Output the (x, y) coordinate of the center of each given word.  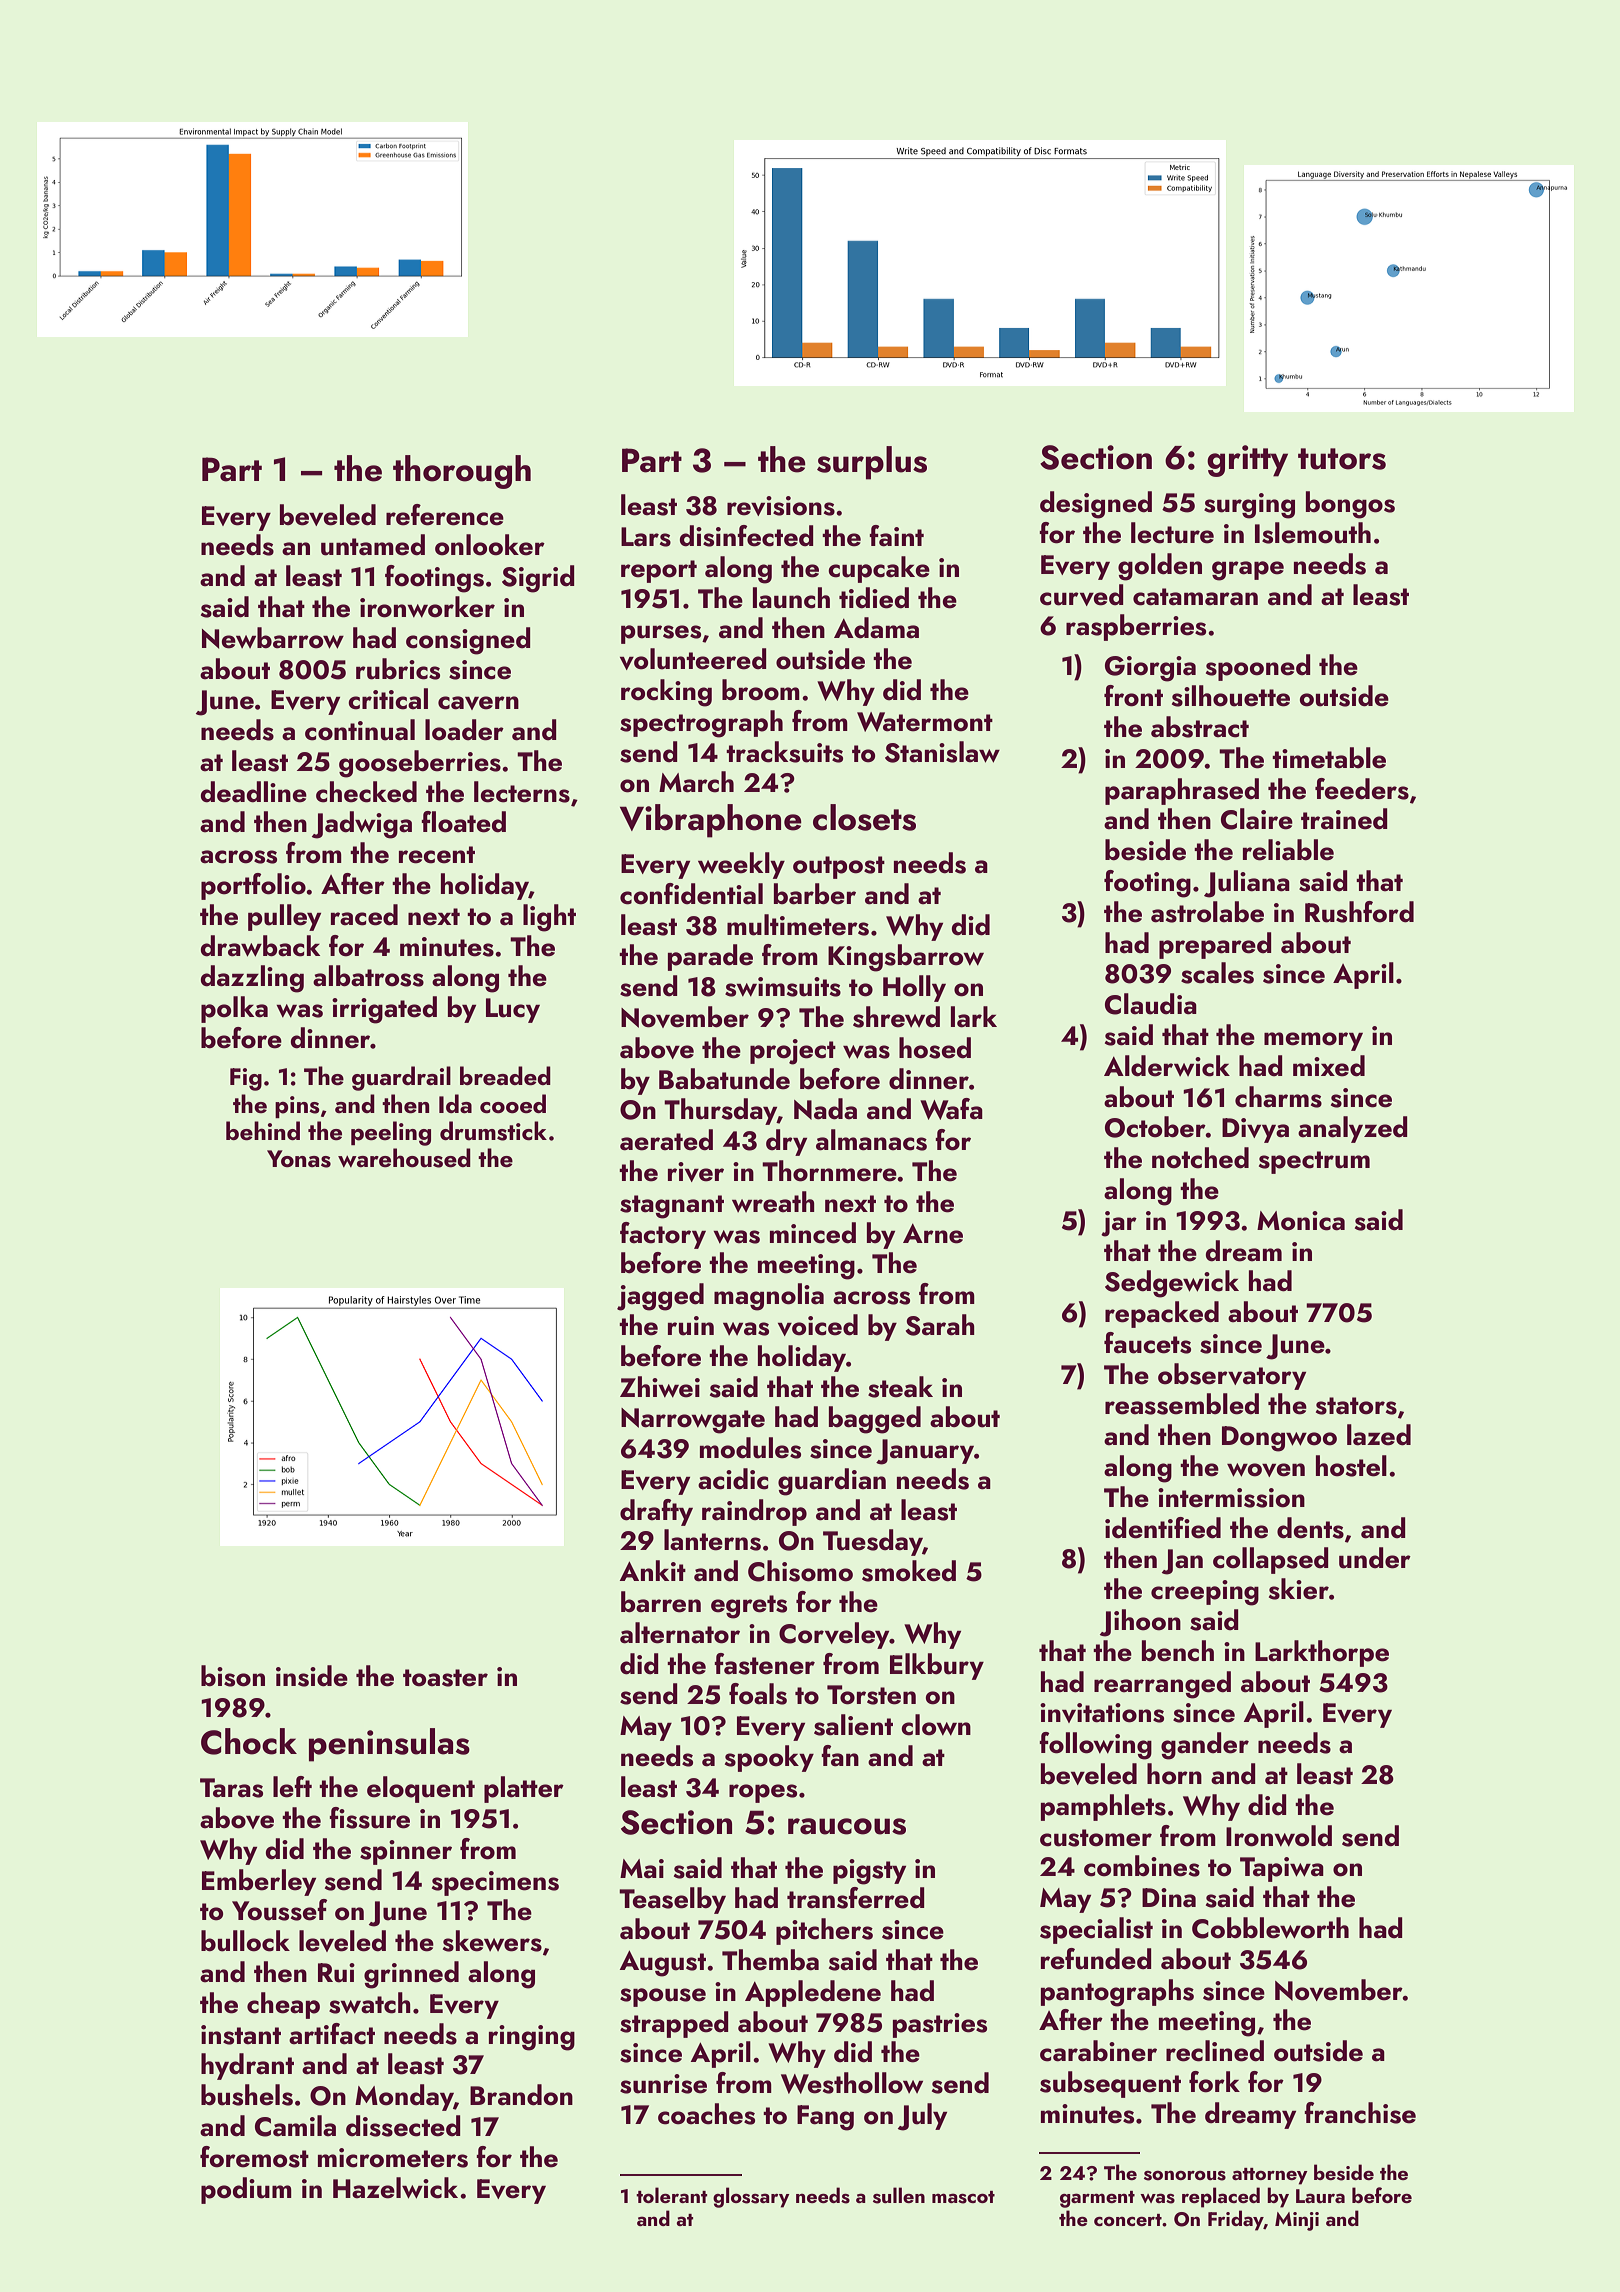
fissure (369, 1818)
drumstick (493, 1131)
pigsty (869, 1872)
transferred (856, 1898)
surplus (872, 463)
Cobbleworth (1270, 1928)
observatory (1232, 1376)
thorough (462, 472)
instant (241, 2035)
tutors (1342, 459)
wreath (773, 1202)
